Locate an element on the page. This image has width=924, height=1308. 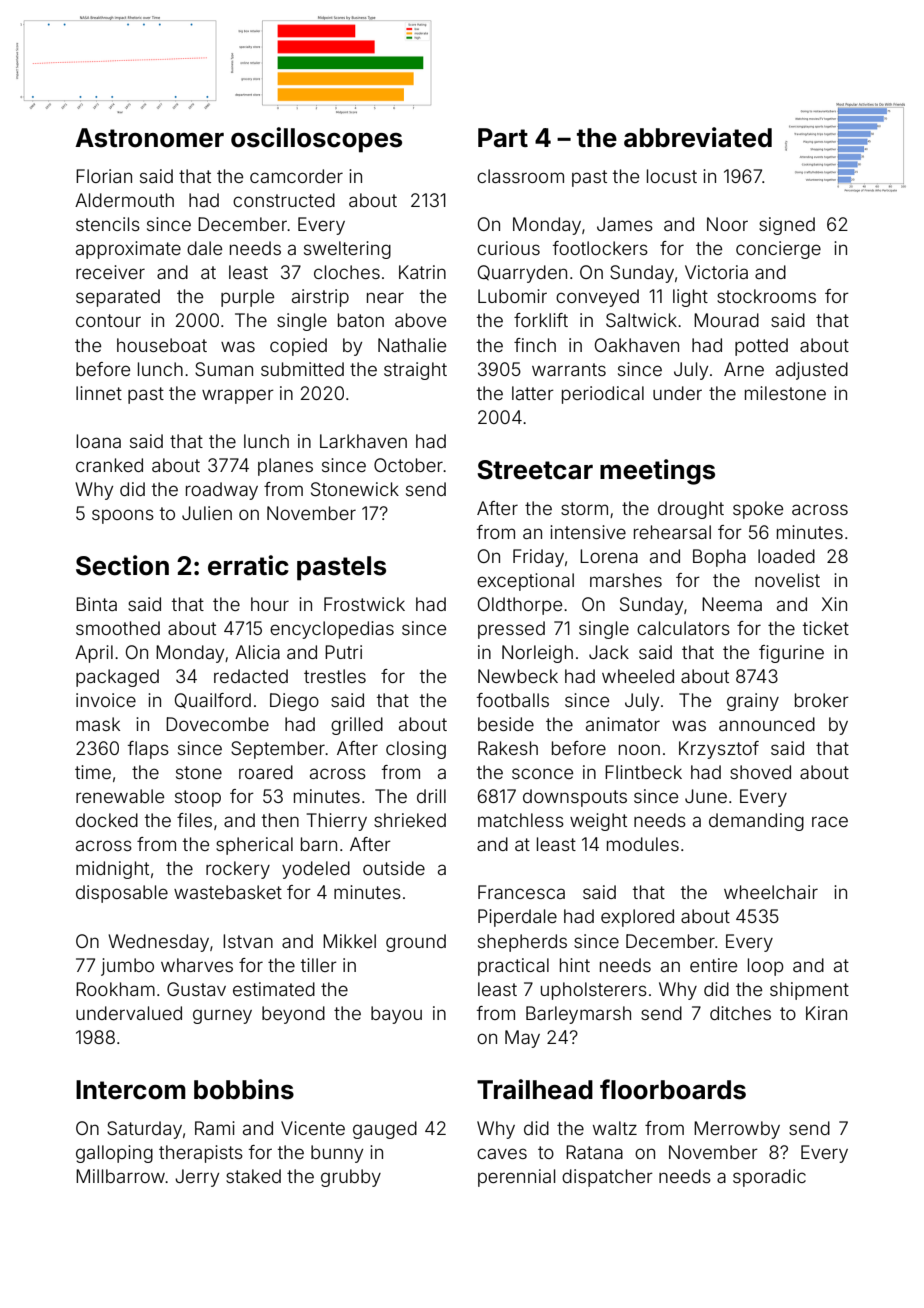
Noor is located at coordinates (727, 224).
